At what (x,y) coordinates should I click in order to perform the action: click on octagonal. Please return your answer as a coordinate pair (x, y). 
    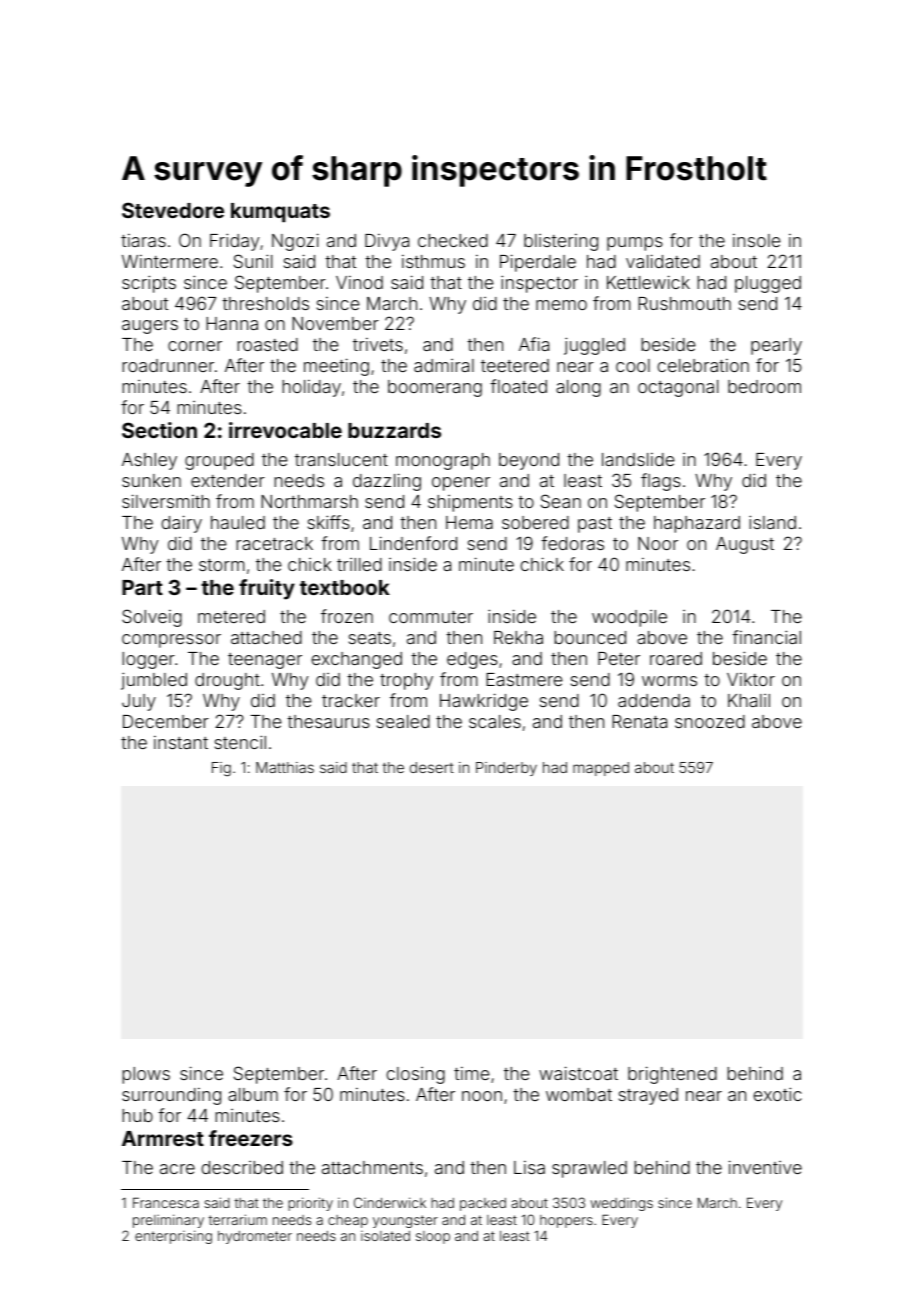
    Looking at the image, I should click on (678, 388).
